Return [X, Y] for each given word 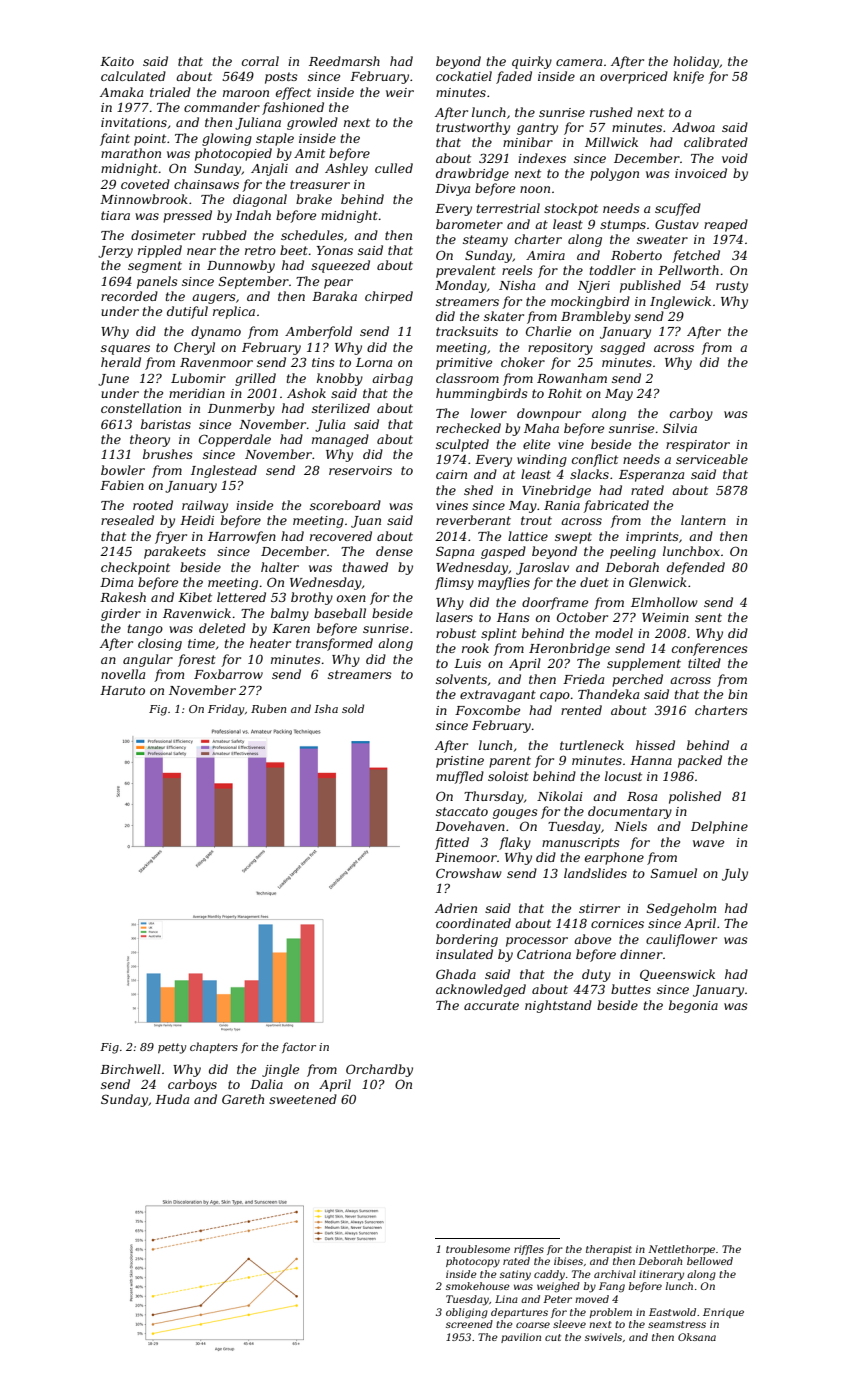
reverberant [473, 520]
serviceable [712, 459]
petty [172, 1048]
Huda [172, 1099]
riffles [529, 1250]
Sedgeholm [681, 909]
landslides [595, 873]
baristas [166, 424]
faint [115, 139]
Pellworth [688, 270]
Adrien [456, 908]
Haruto [122, 690]
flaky [515, 843]
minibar [528, 142]
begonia [693, 1006]
